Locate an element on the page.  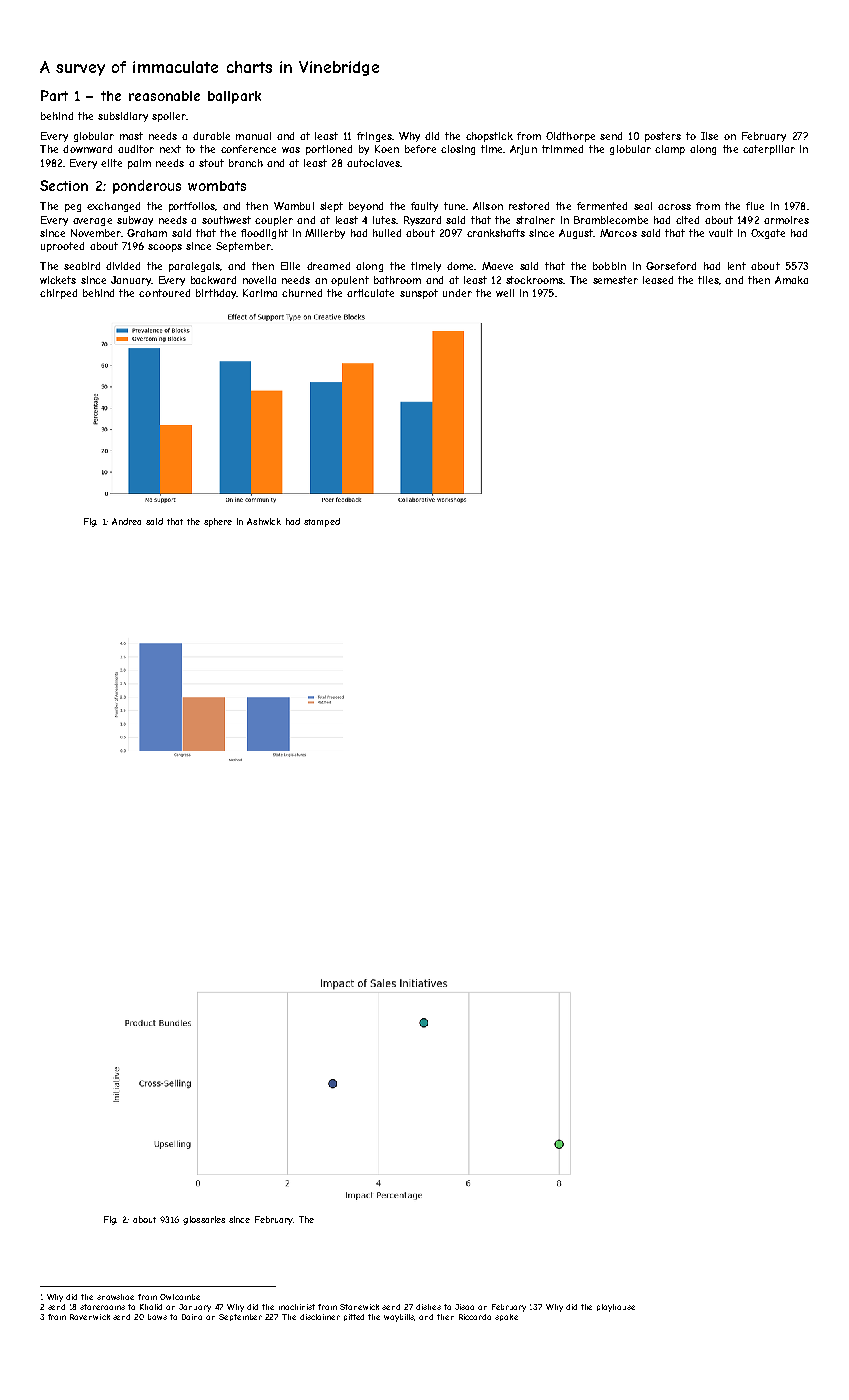
Ashwick is located at coordinates (264, 521).
